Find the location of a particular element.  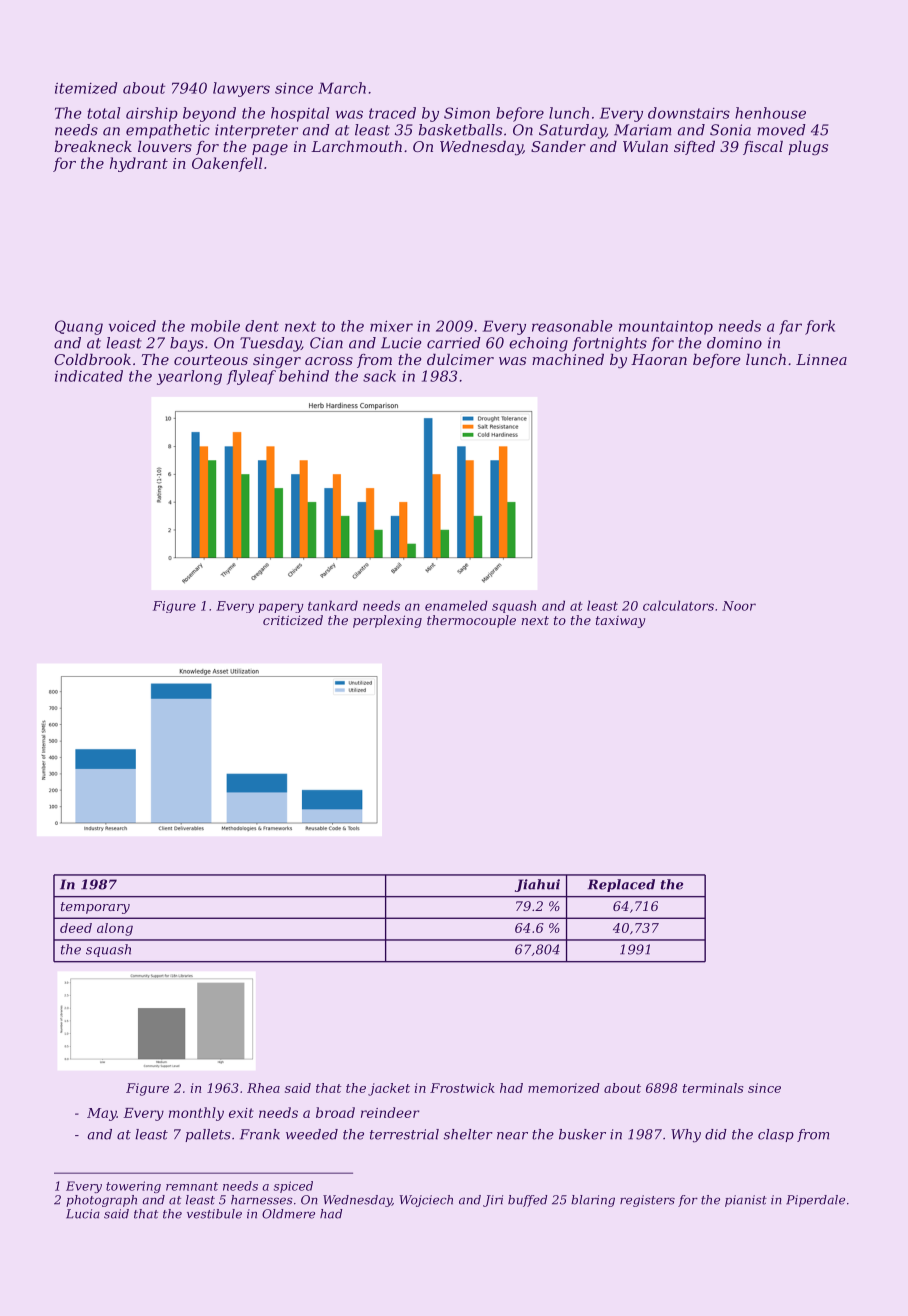

Replaced is located at coordinates (621, 885).
